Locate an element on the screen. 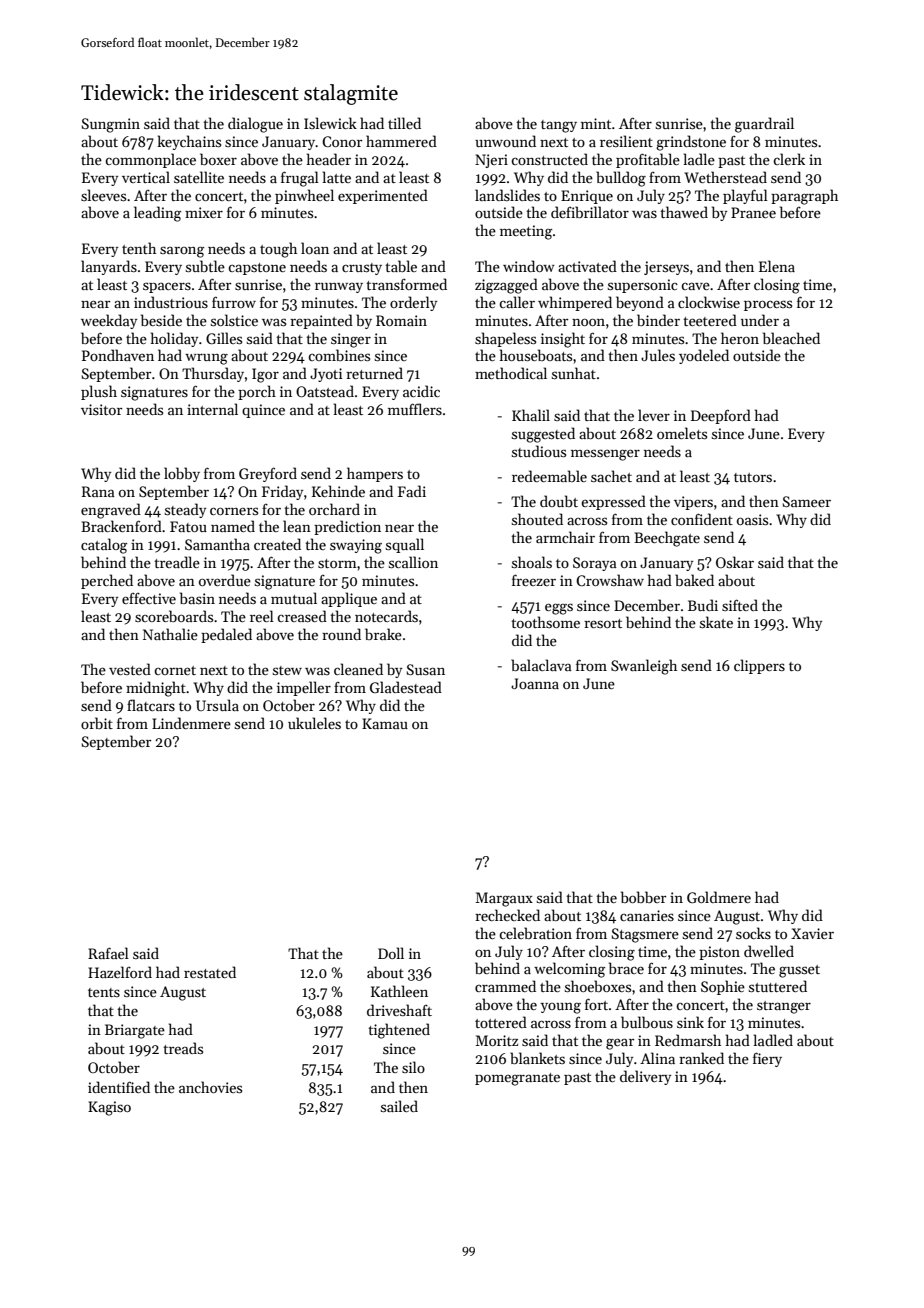  brake is located at coordinates (383, 634).
